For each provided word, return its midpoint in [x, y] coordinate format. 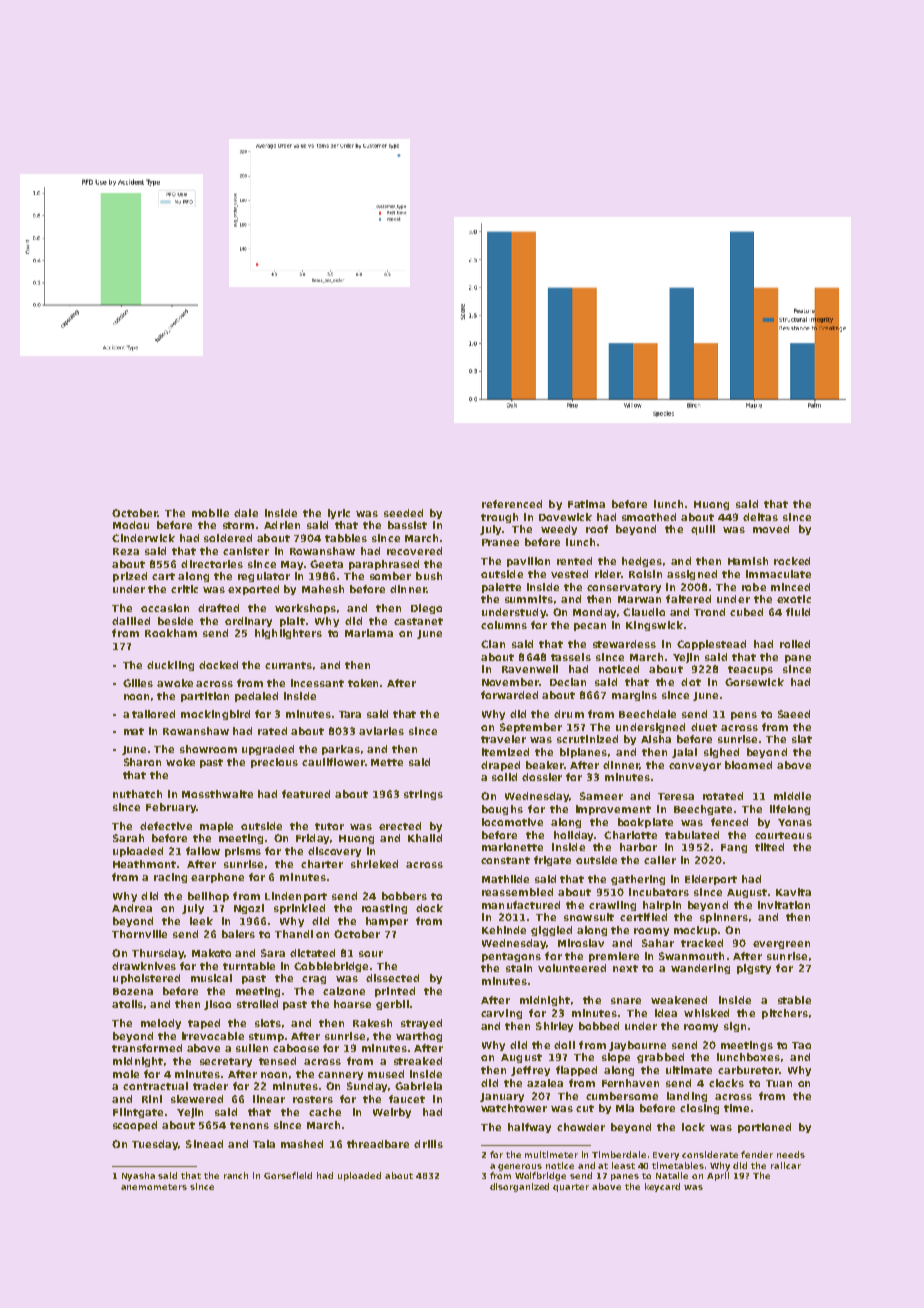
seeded [403, 513]
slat [802, 739]
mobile [210, 513]
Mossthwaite [217, 794]
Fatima [586, 504]
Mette [387, 762]
